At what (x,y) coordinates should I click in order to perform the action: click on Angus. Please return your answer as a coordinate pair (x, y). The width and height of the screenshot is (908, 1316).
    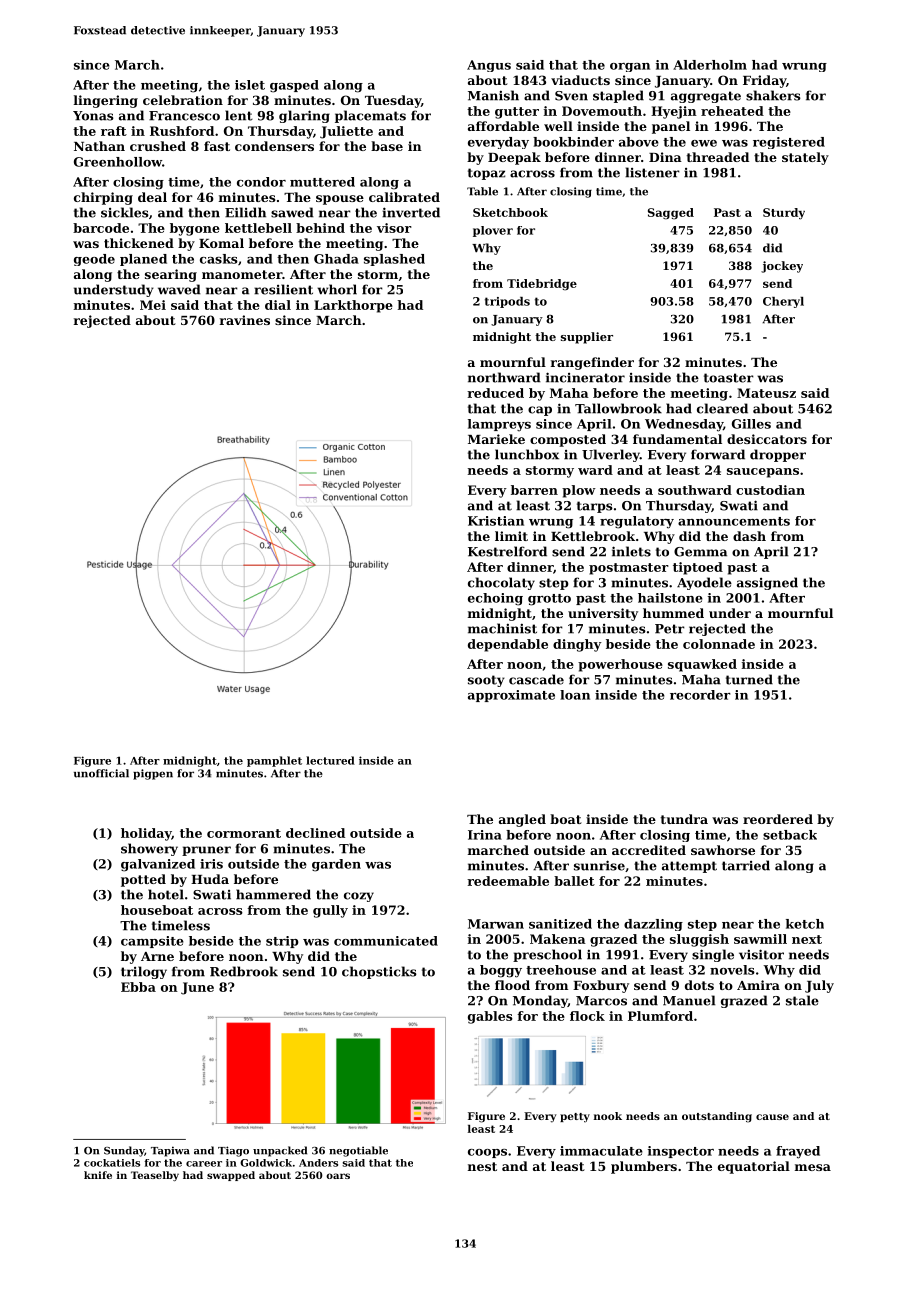
    Looking at the image, I should click on (489, 66).
